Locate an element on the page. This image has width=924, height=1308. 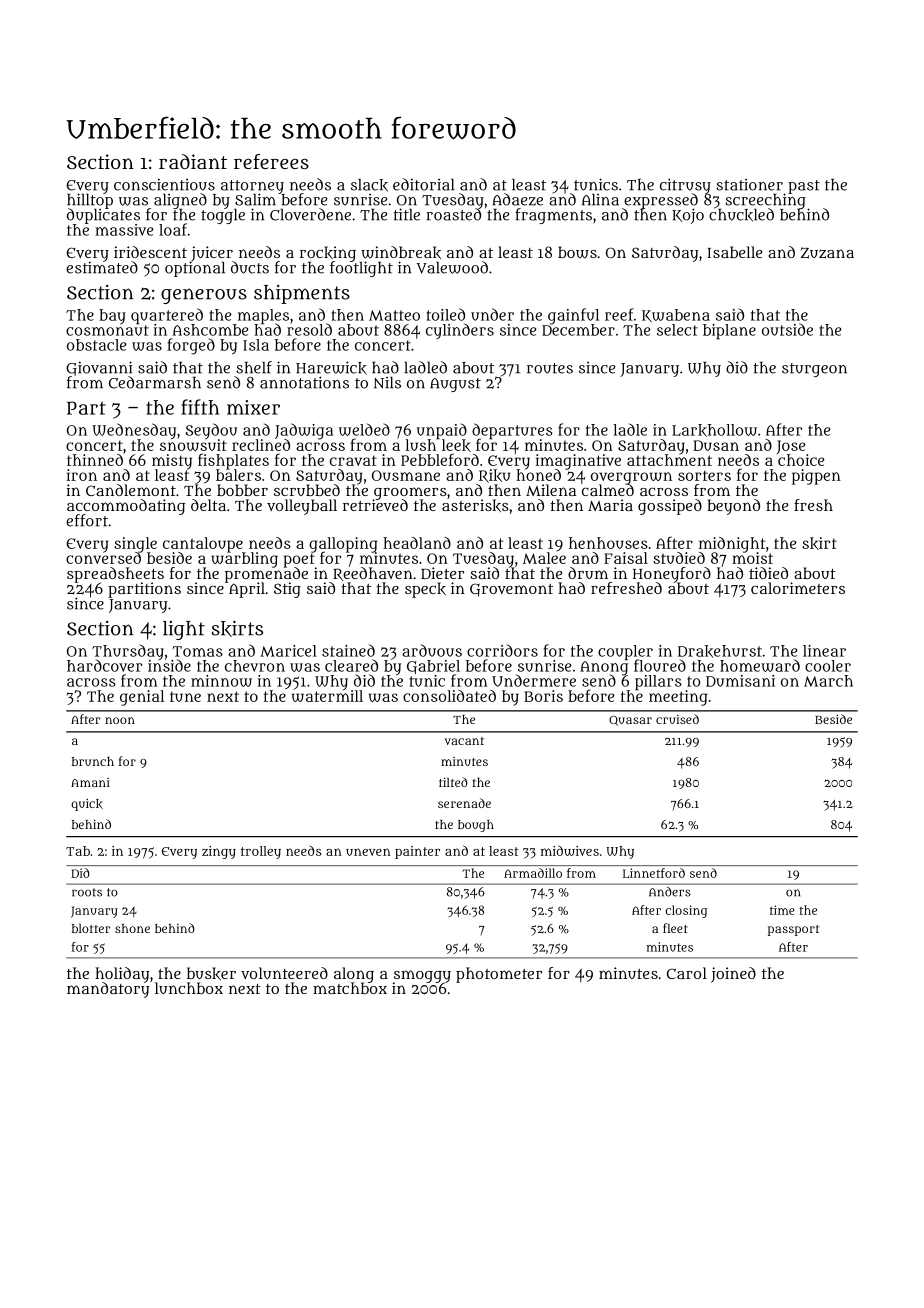
Malee is located at coordinates (544, 558).
